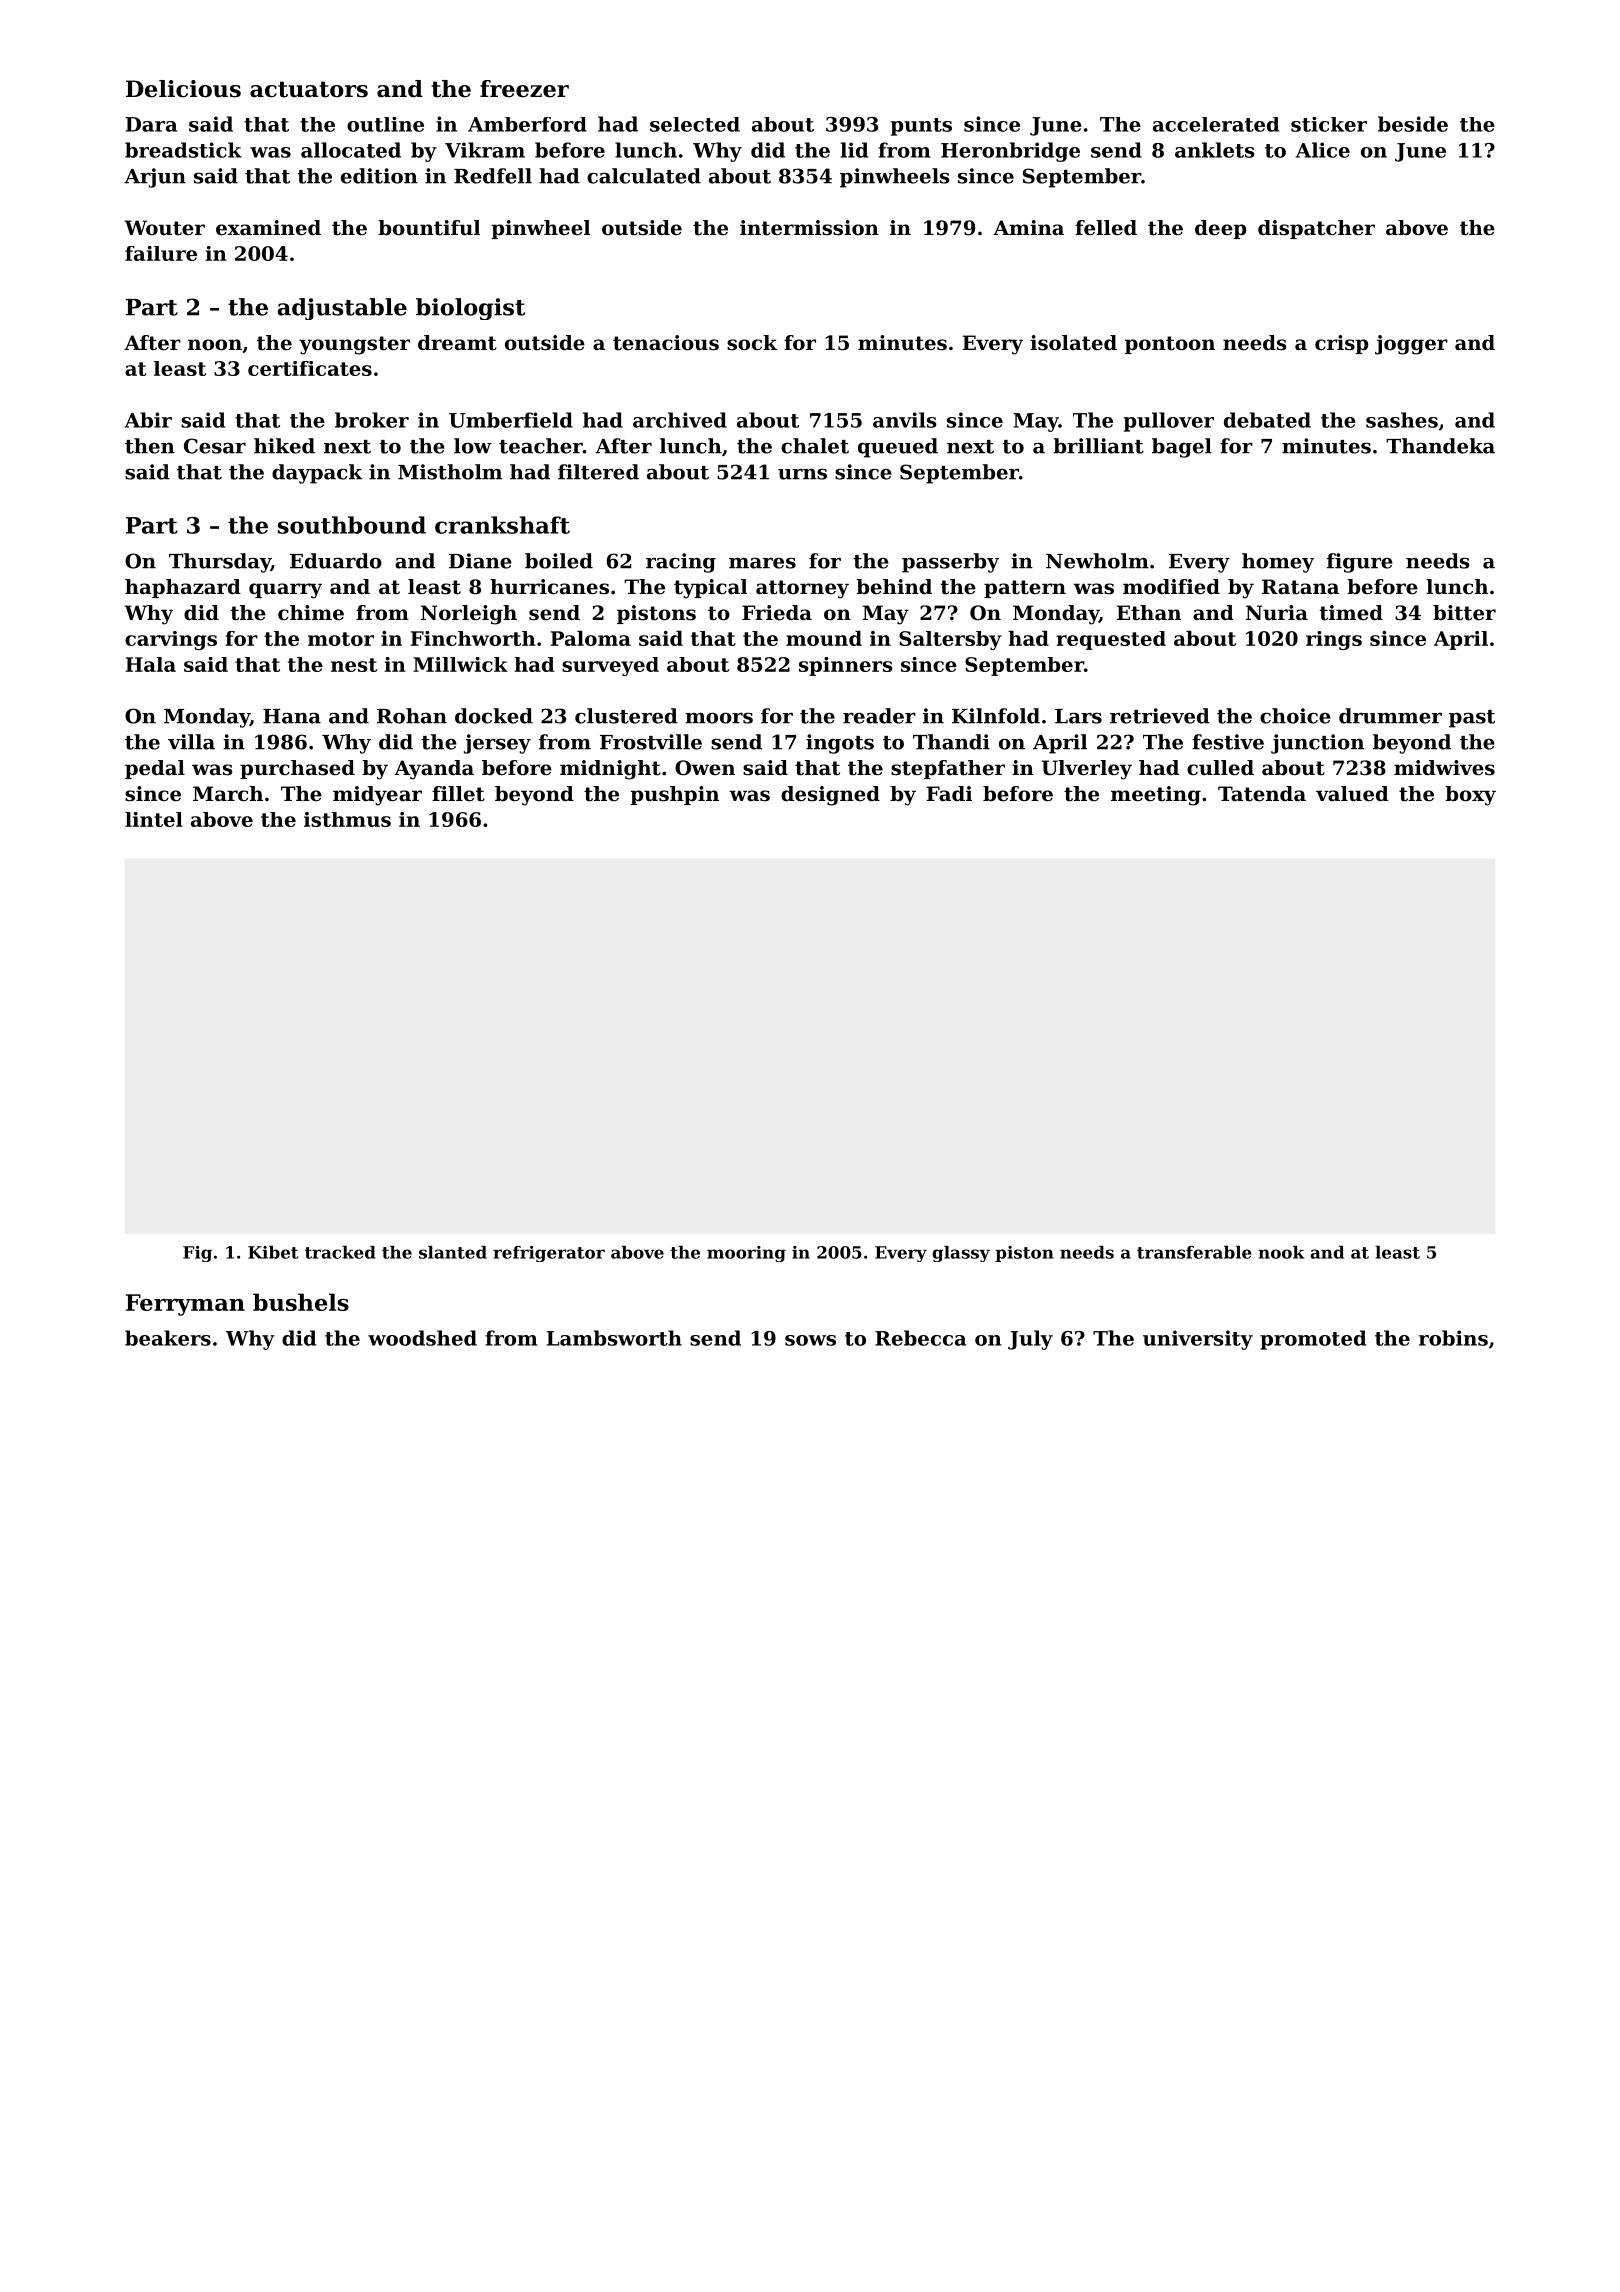  Describe the element at coordinates (458, 794) in the screenshot. I see `fillet` at that location.
